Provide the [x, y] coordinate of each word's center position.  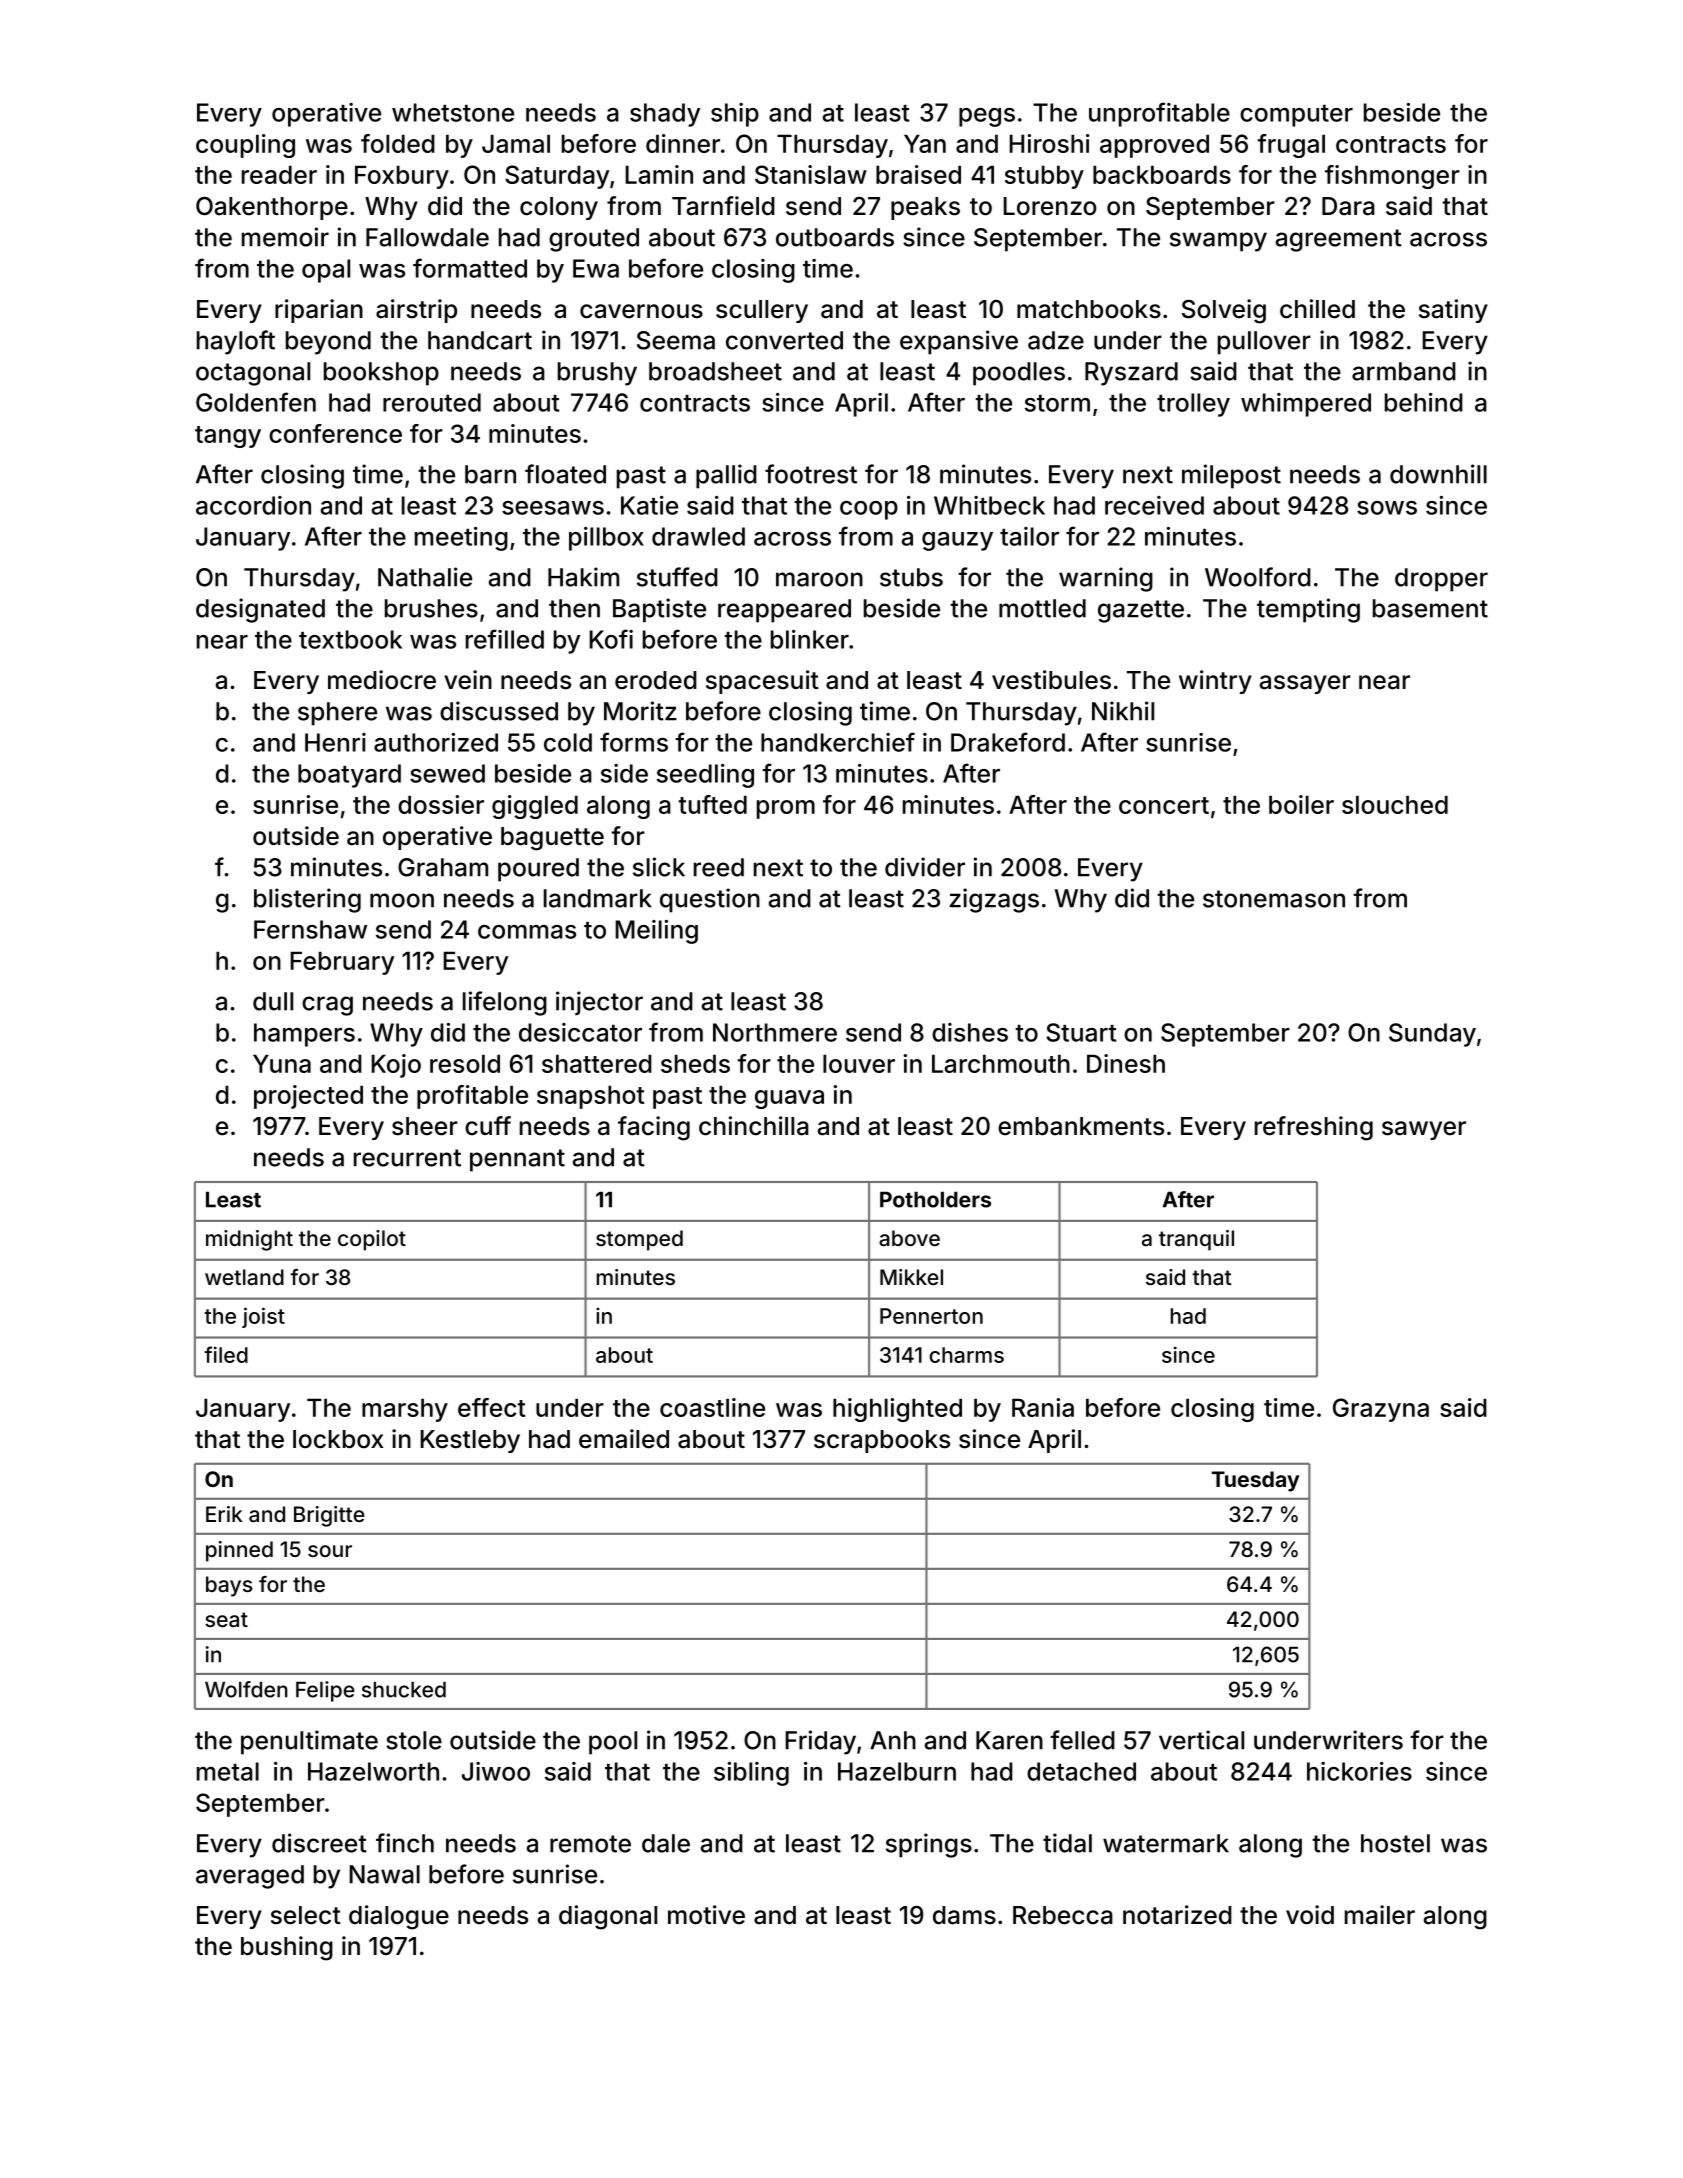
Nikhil [1123, 711]
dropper [1441, 580]
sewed [447, 773]
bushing [287, 1948]
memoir [285, 237]
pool [613, 1743]
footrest [811, 474]
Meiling [656, 932]
